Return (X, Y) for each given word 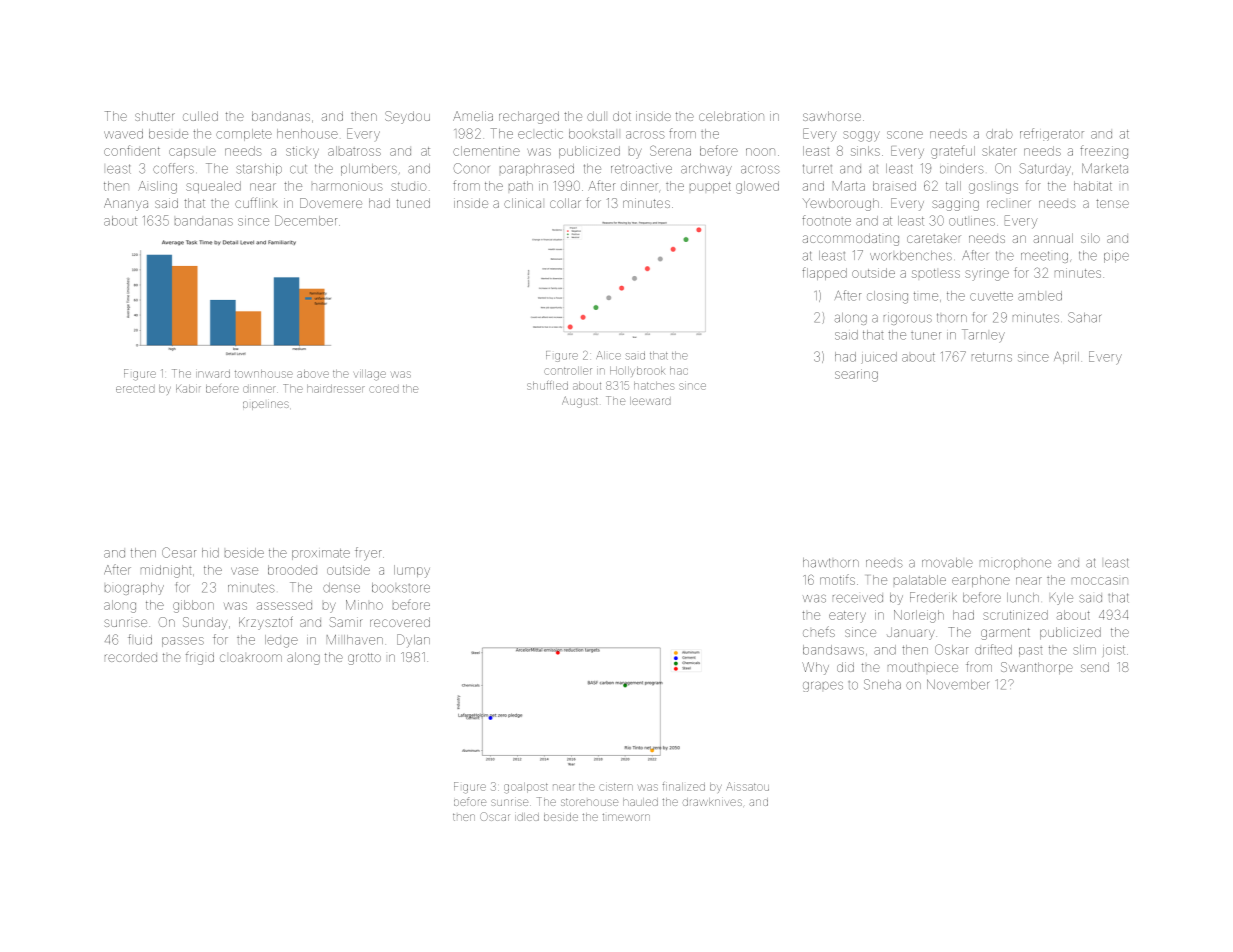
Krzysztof (266, 623)
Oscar (495, 816)
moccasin (1100, 581)
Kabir (188, 389)
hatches (654, 386)
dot (622, 116)
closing (887, 297)
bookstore (401, 588)
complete (244, 135)
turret (817, 169)
